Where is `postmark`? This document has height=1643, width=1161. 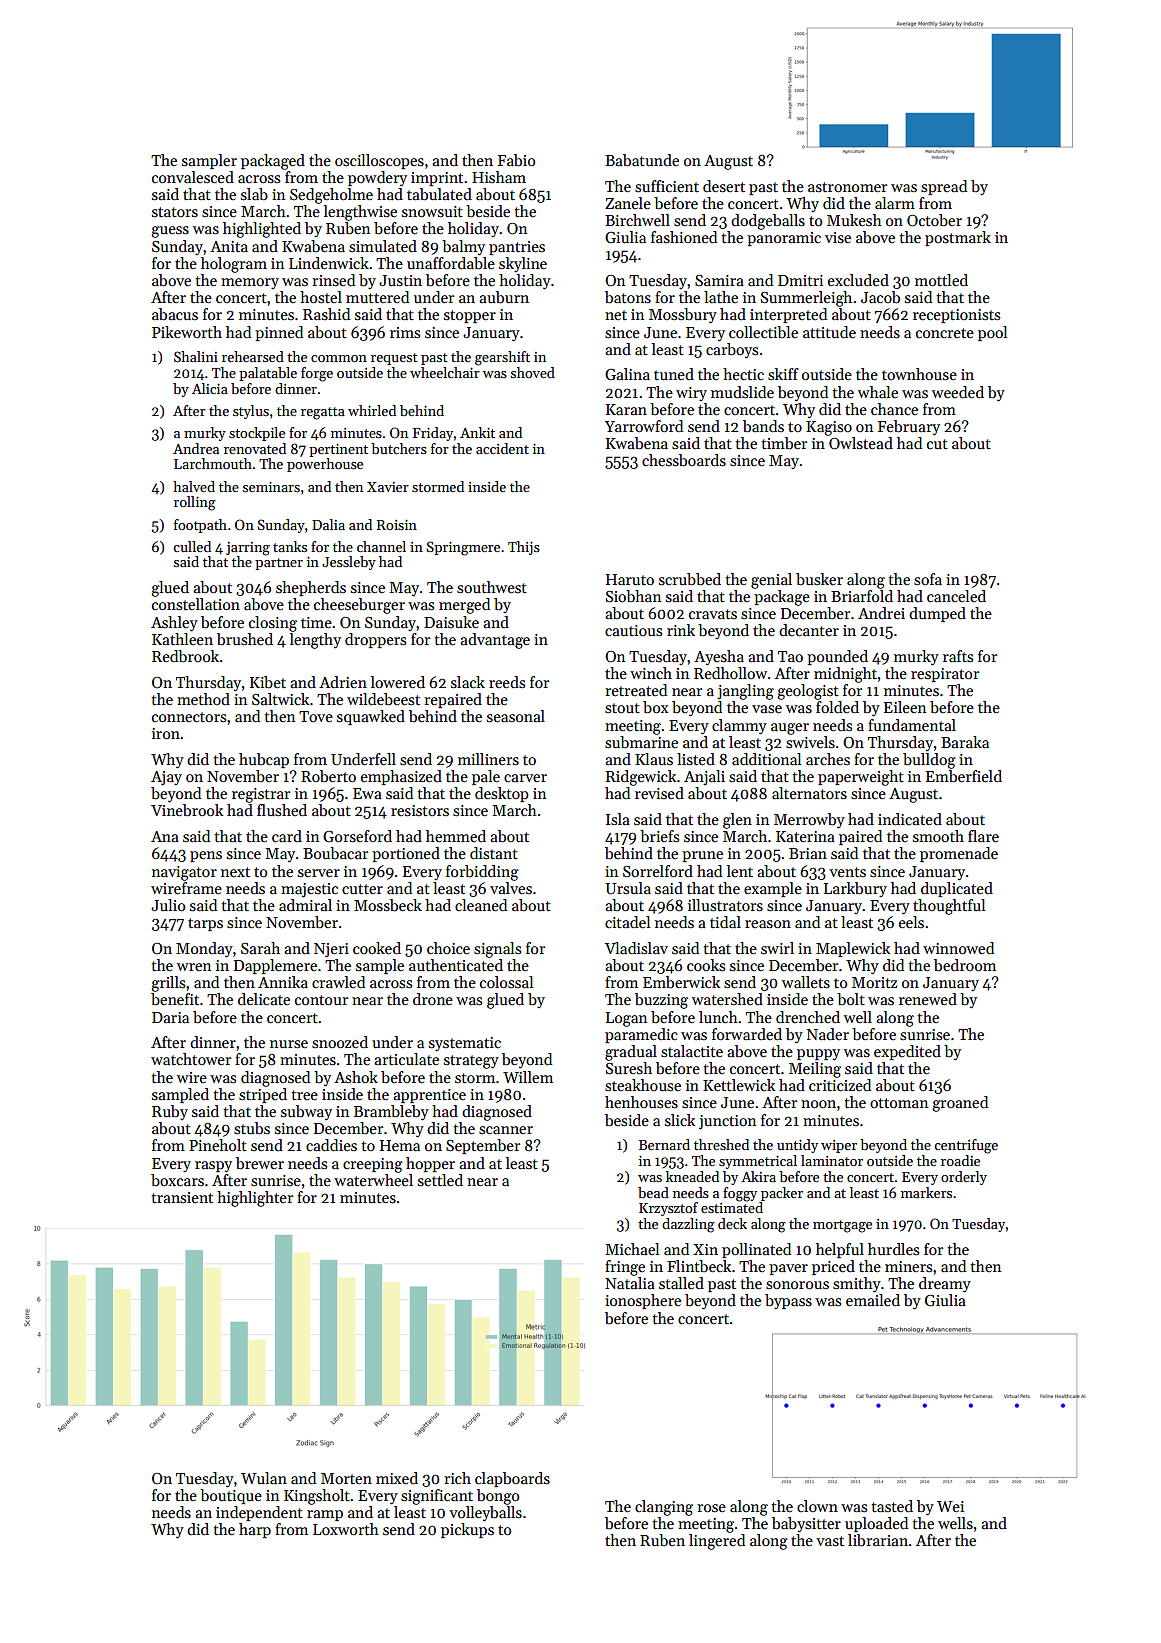 postmark is located at coordinates (958, 238).
